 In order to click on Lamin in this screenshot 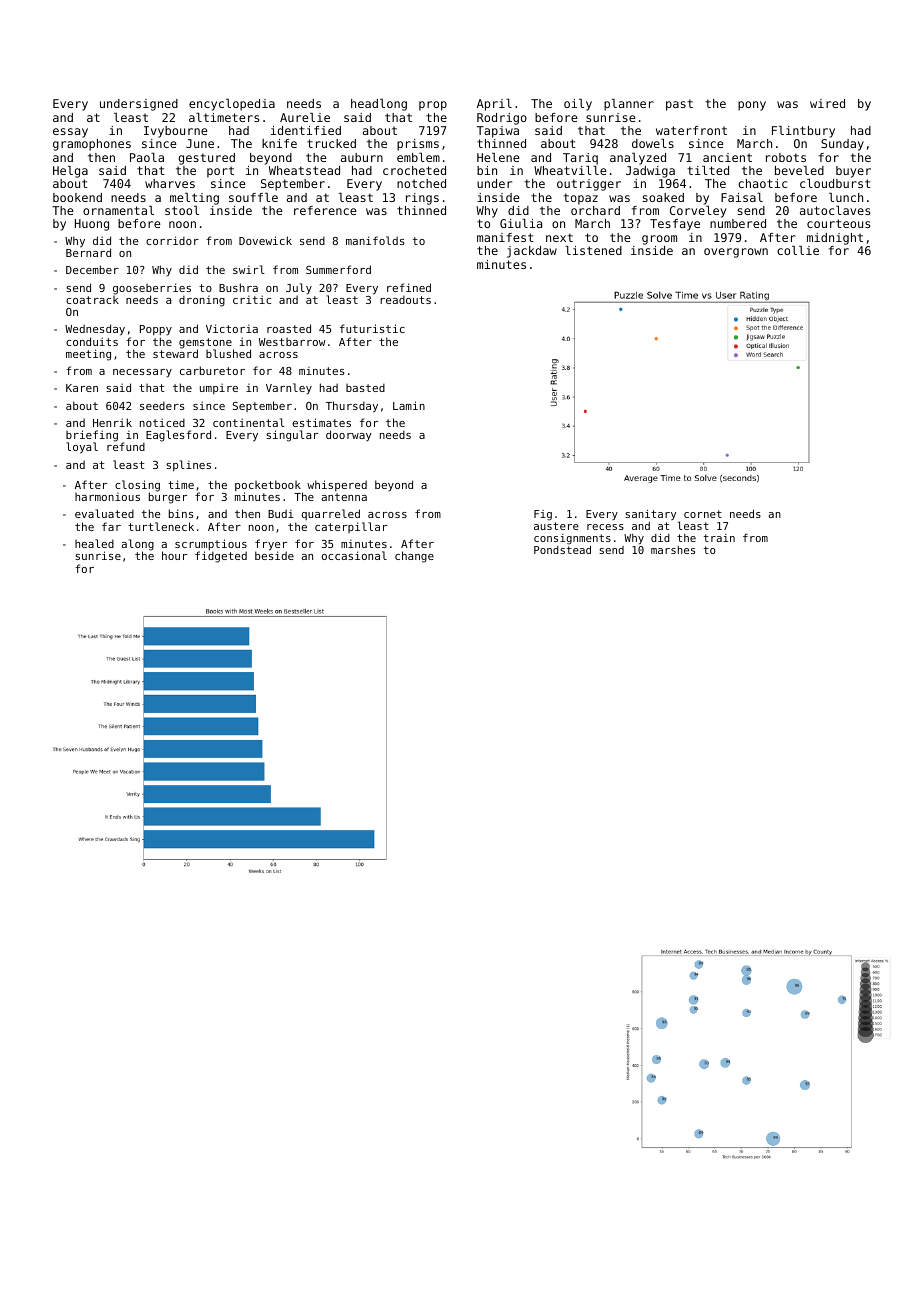, I will do `click(409, 405)`.
